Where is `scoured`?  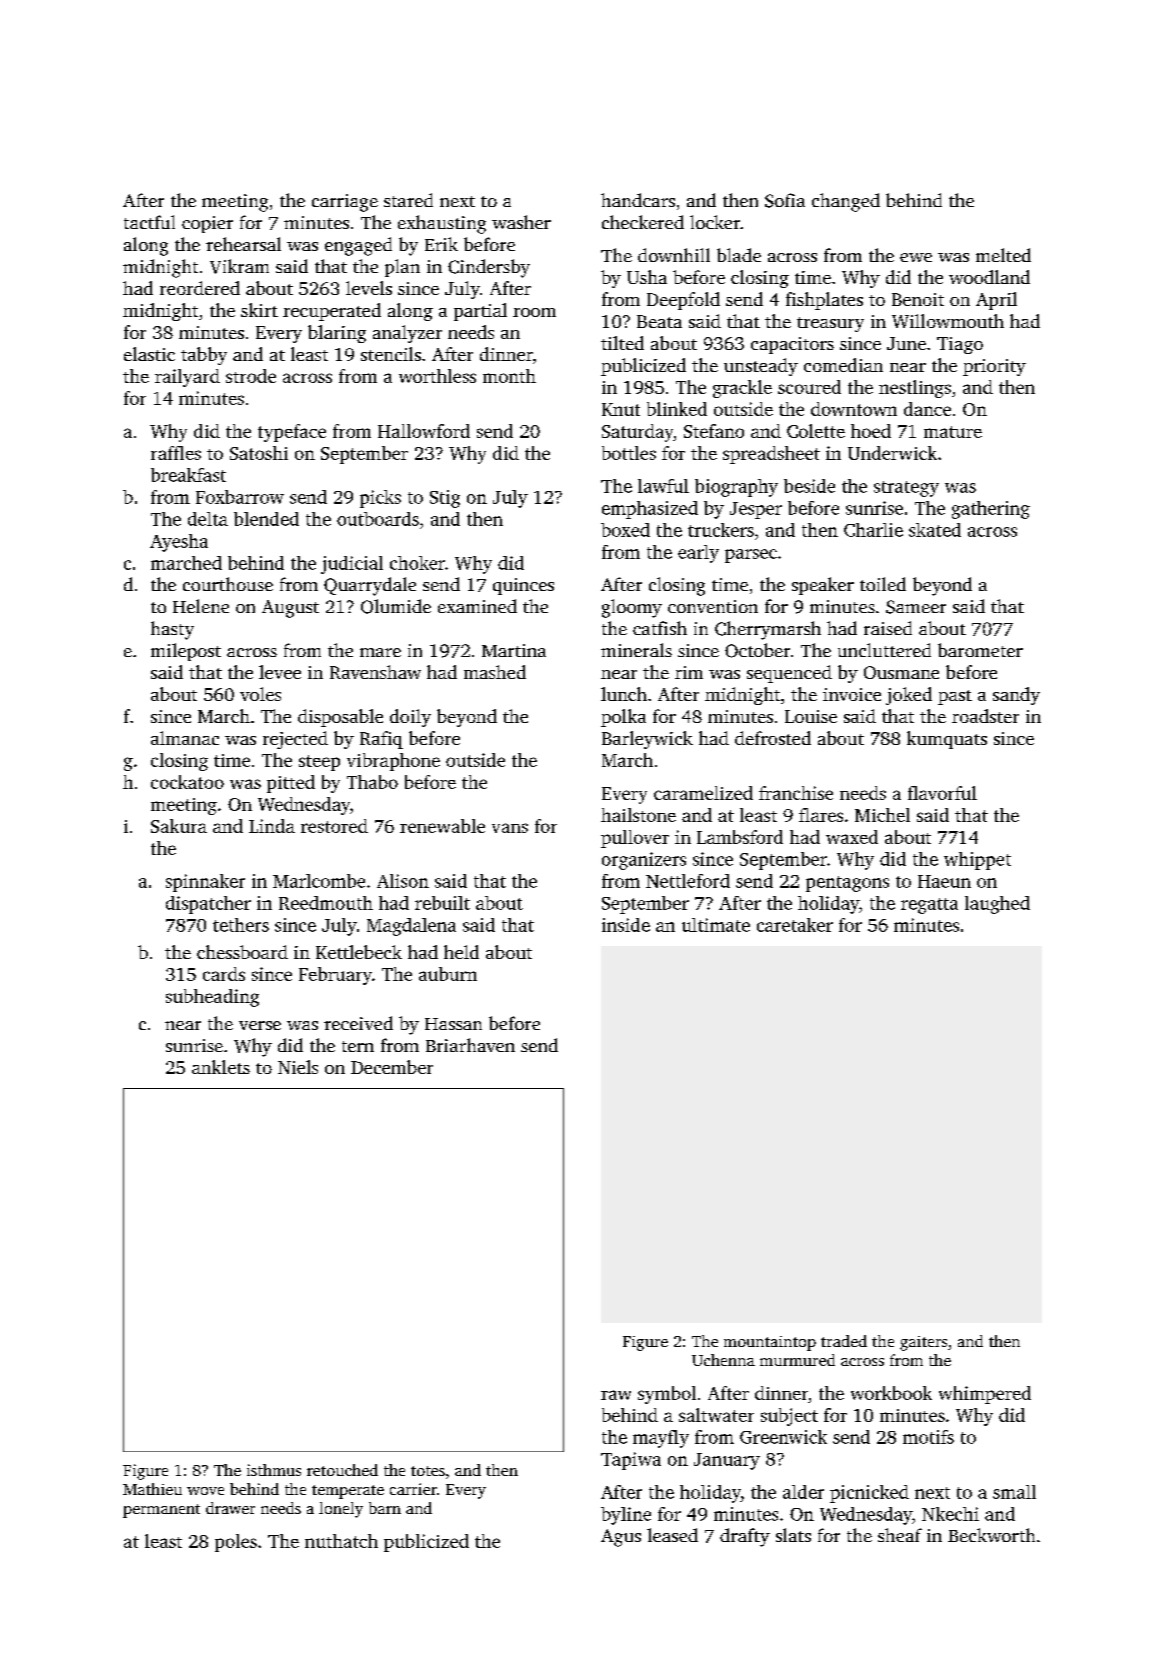
scoured is located at coordinates (809, 387).
